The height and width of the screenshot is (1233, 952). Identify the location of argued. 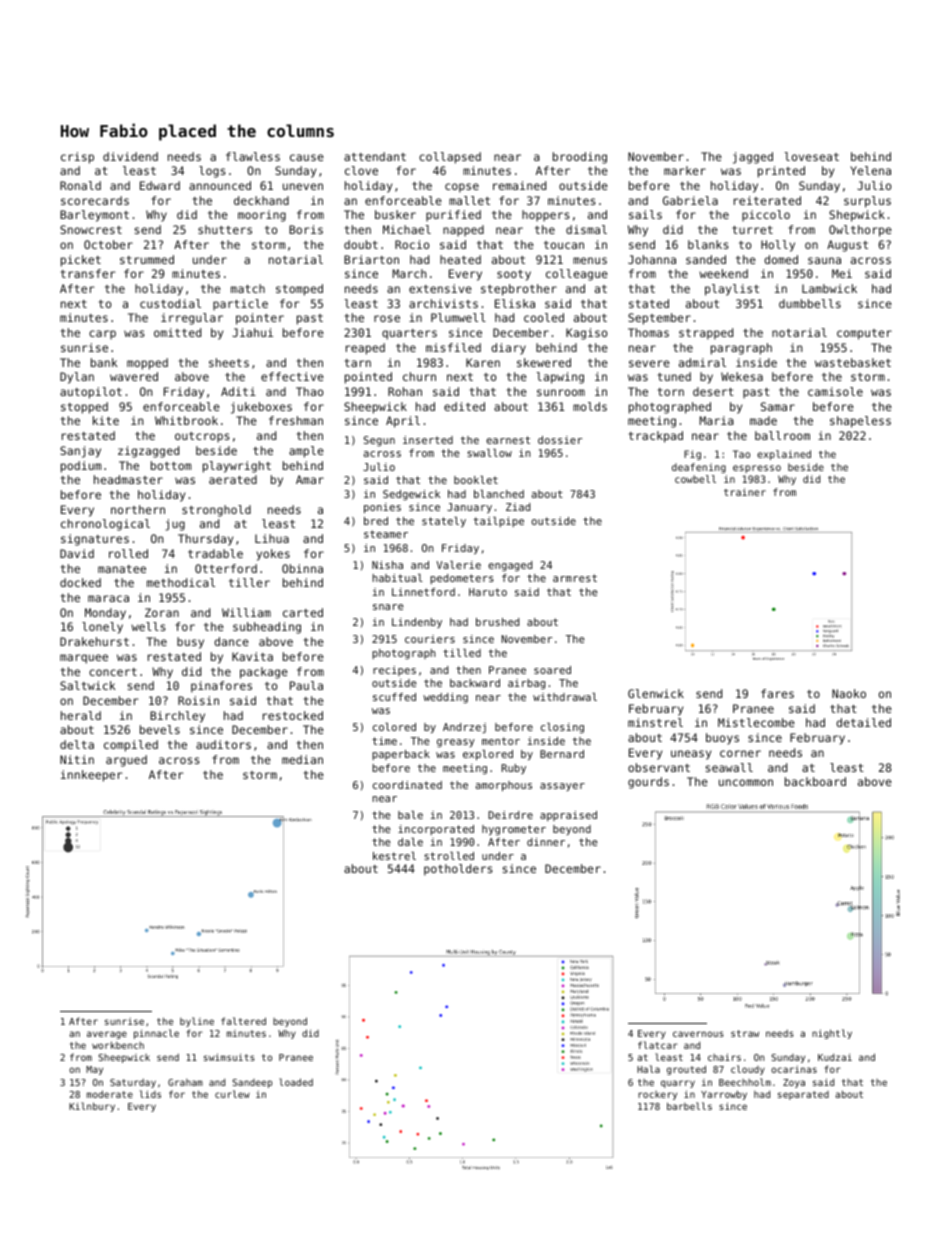
(126, 761).
